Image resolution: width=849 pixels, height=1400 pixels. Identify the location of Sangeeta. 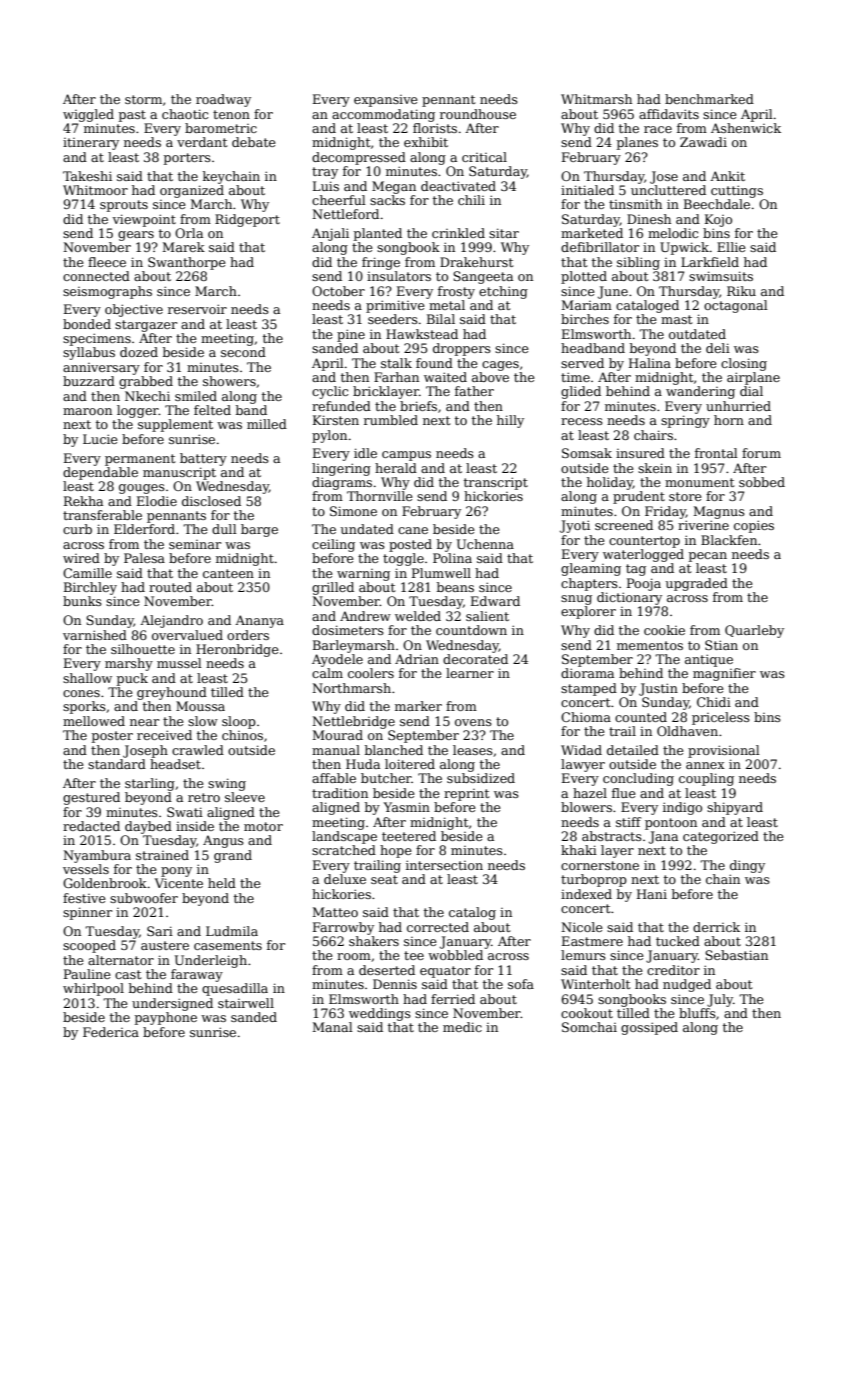
(483, 277).
